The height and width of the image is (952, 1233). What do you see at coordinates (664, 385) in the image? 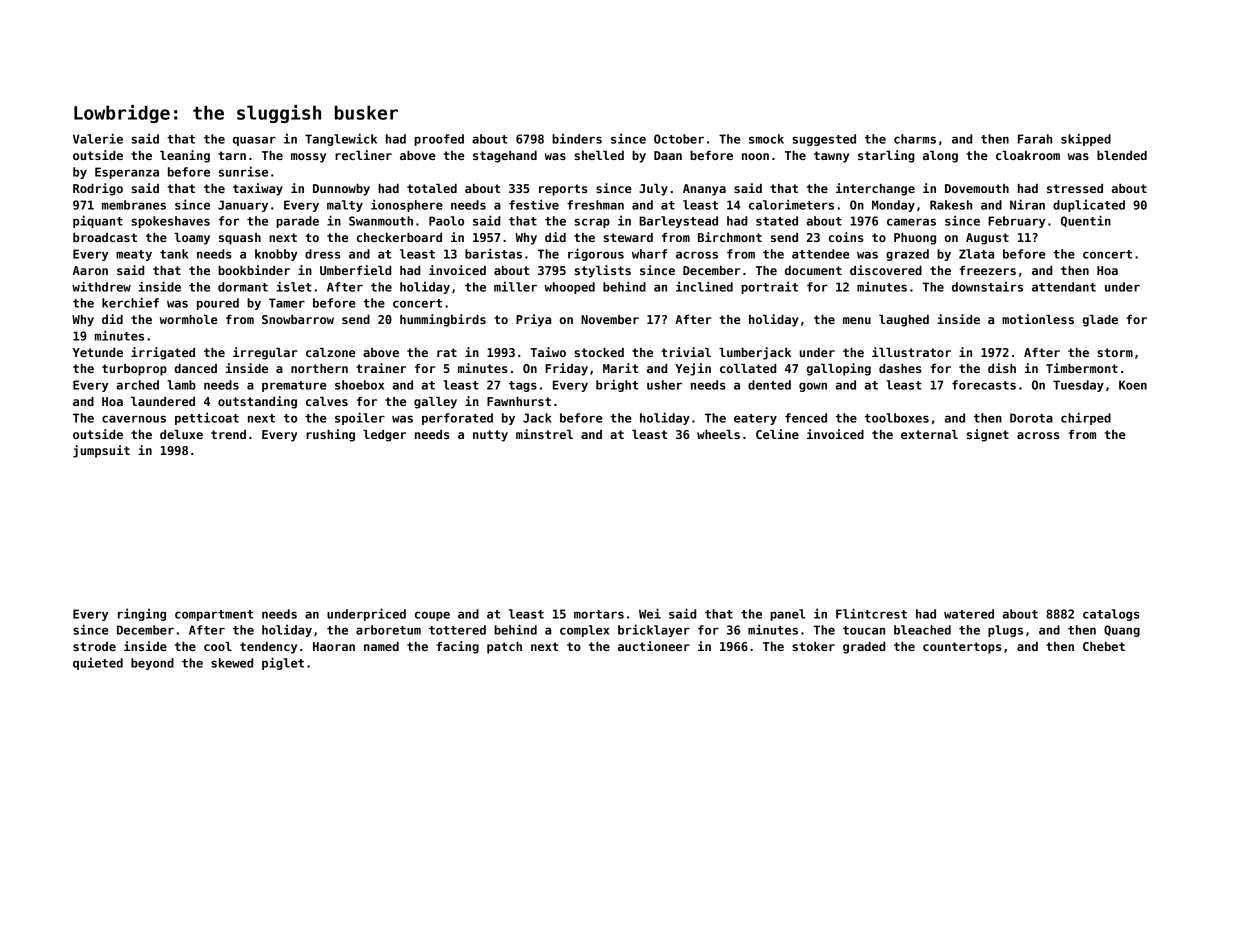
I see `usher` at bounding box center [664, 385].
